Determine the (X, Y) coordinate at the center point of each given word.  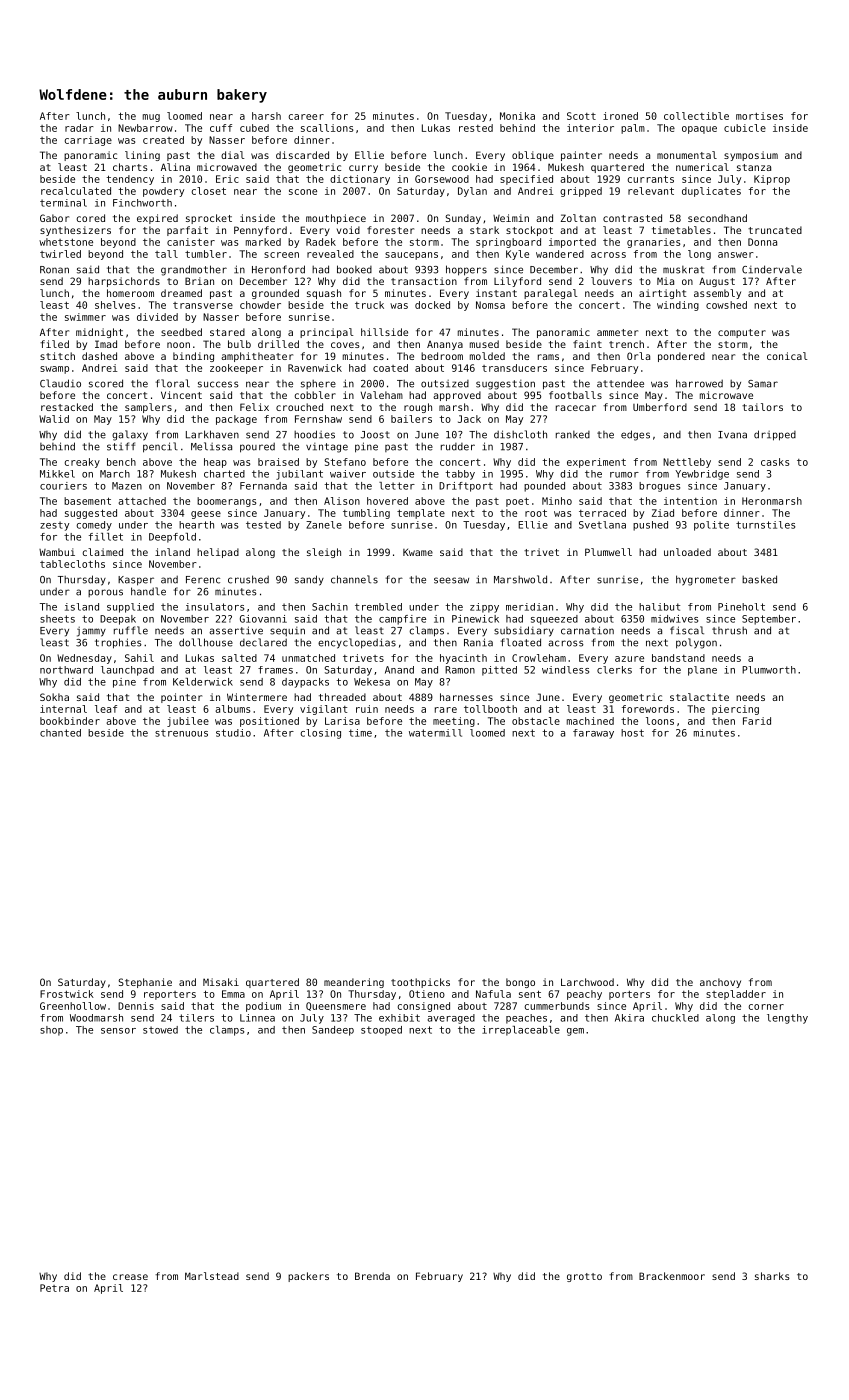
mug (151, 118)
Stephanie (145, 983)
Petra (54, 1288)
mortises (759, 116)
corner (766, 1007)
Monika (517, 116)
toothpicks (420, 983)
